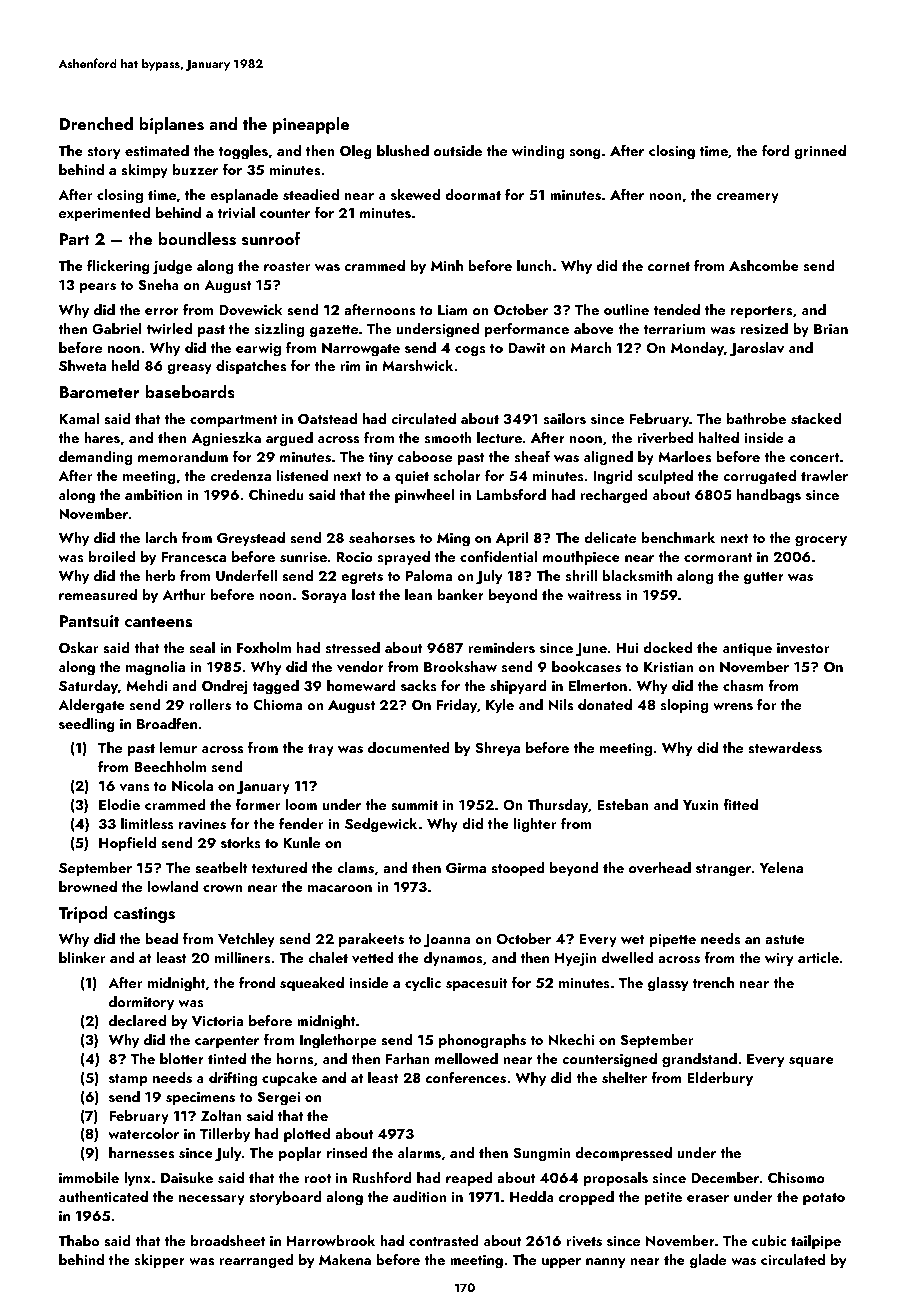 The image size is (908, 1316). I want to click on sprayed, so click(404, 558).
